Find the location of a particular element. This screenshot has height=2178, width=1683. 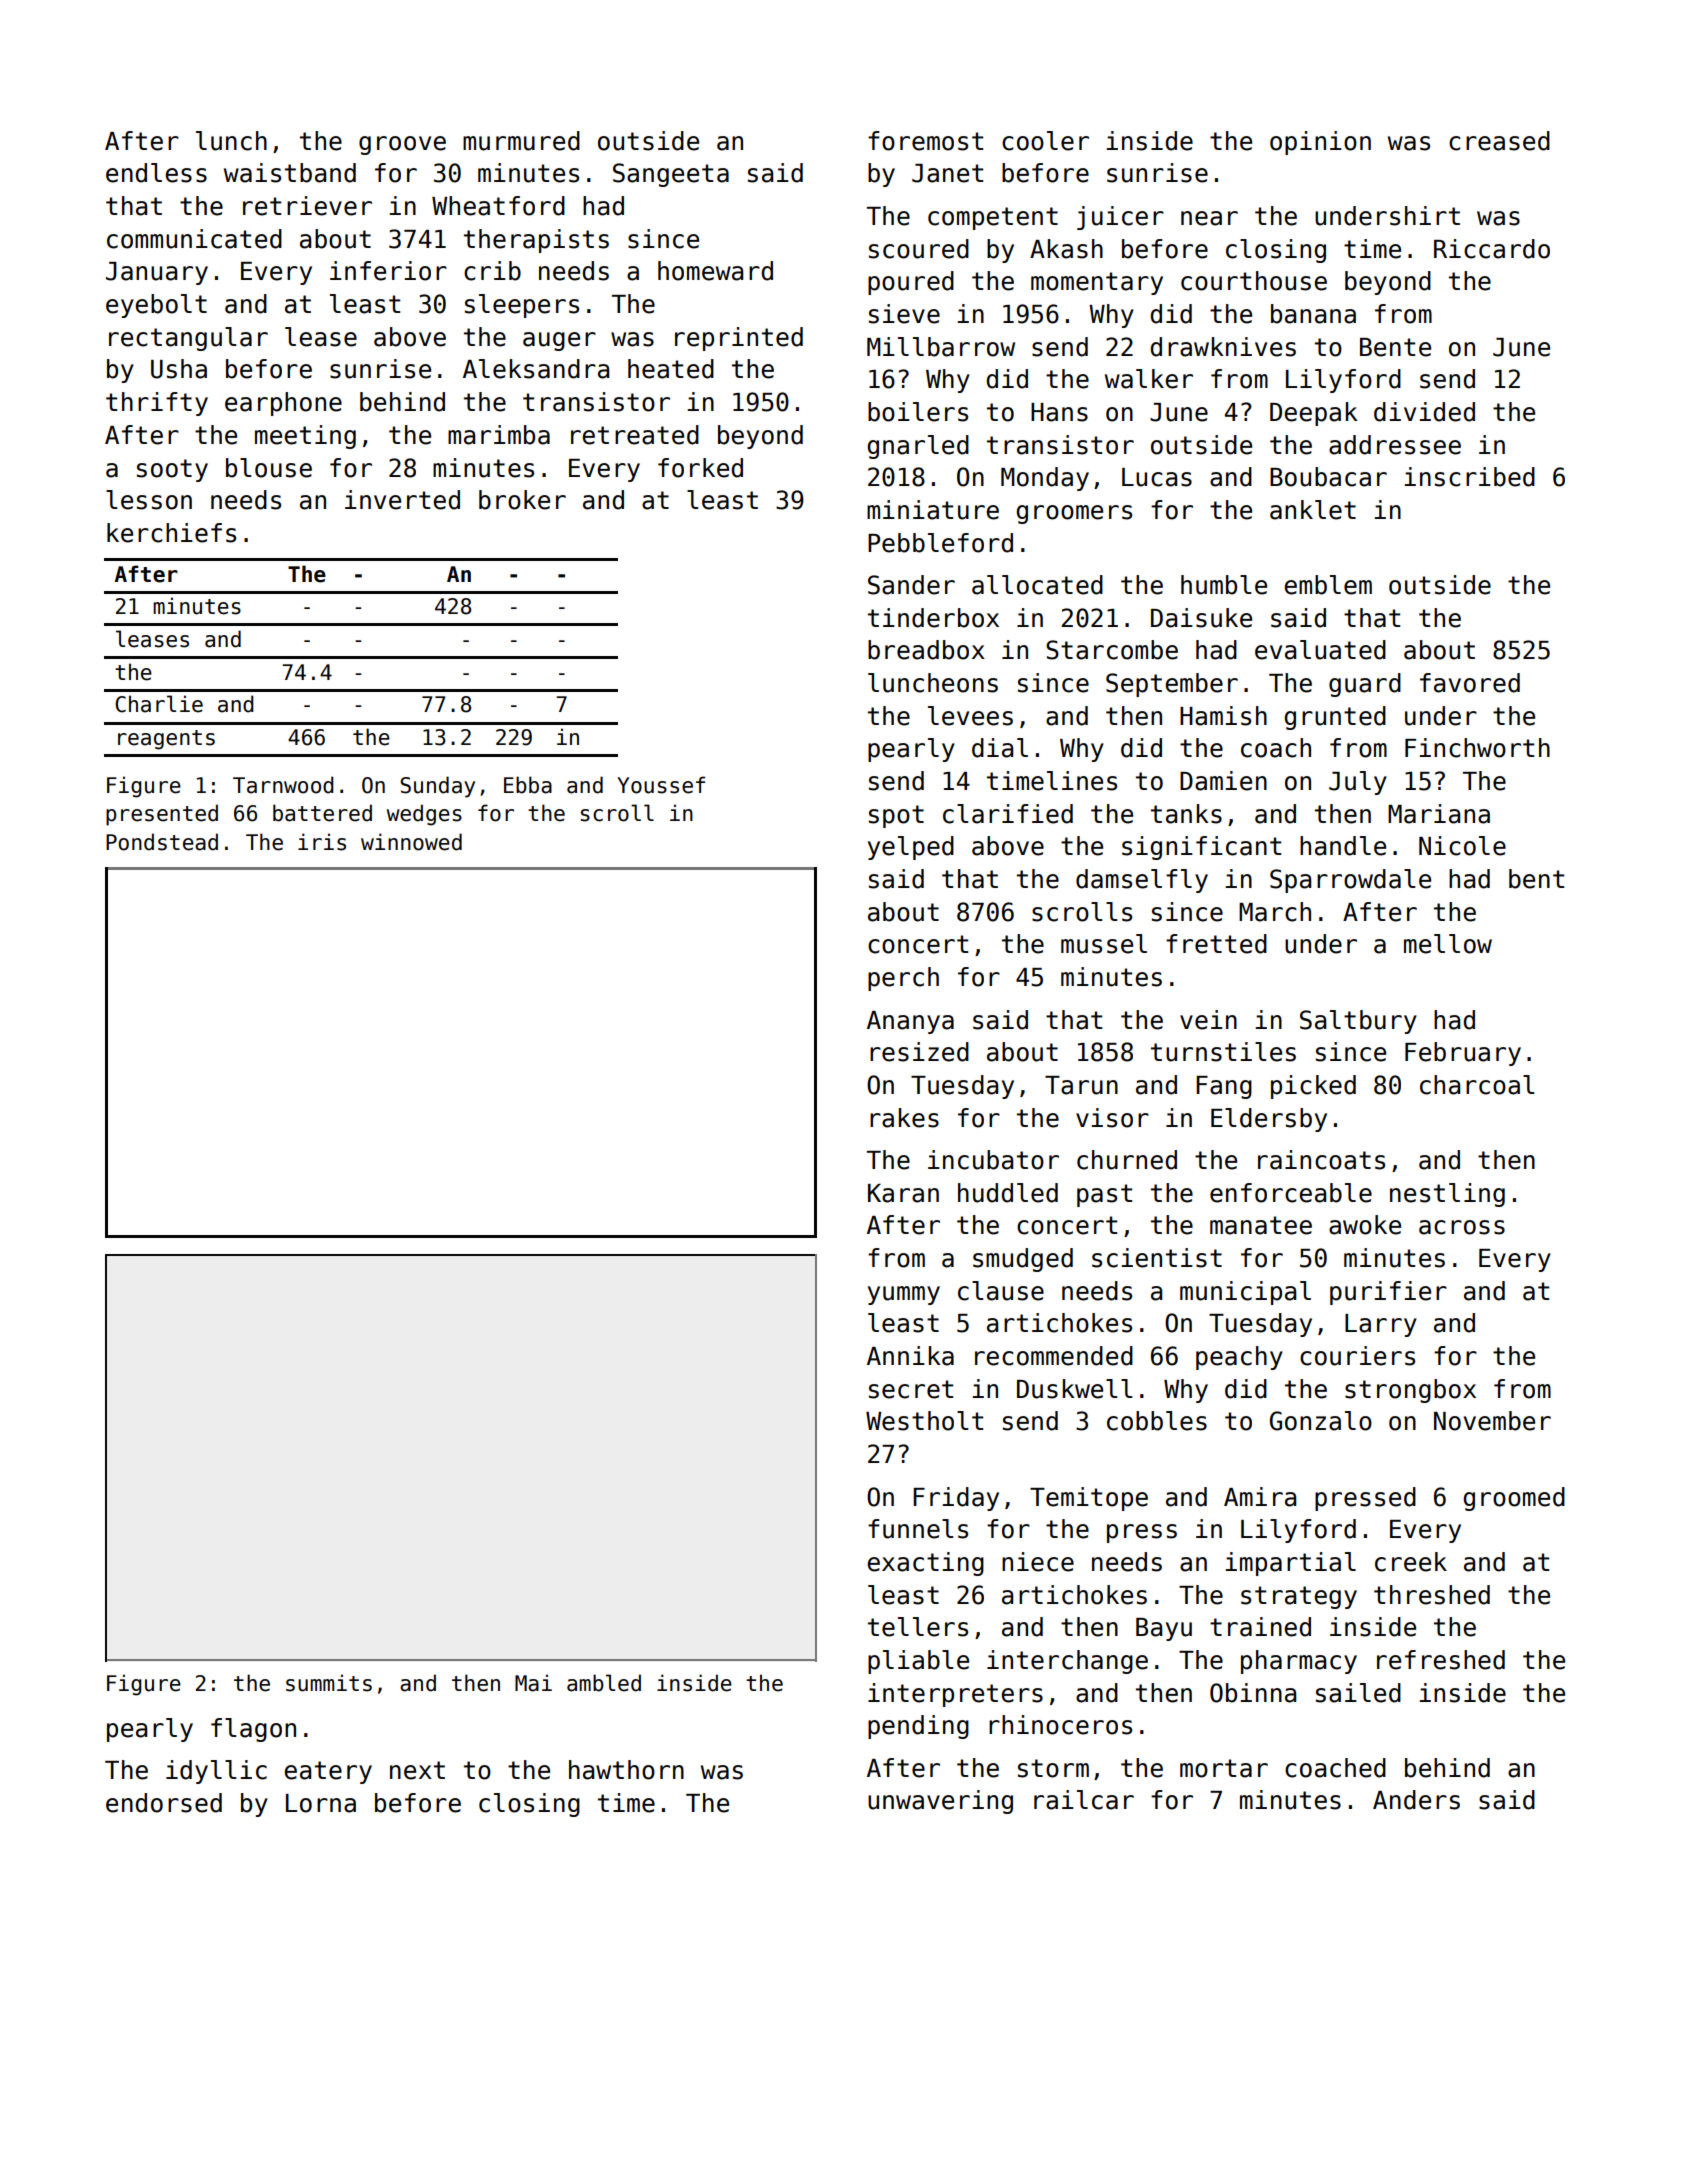

perch is located at coordinates (903, 979).
